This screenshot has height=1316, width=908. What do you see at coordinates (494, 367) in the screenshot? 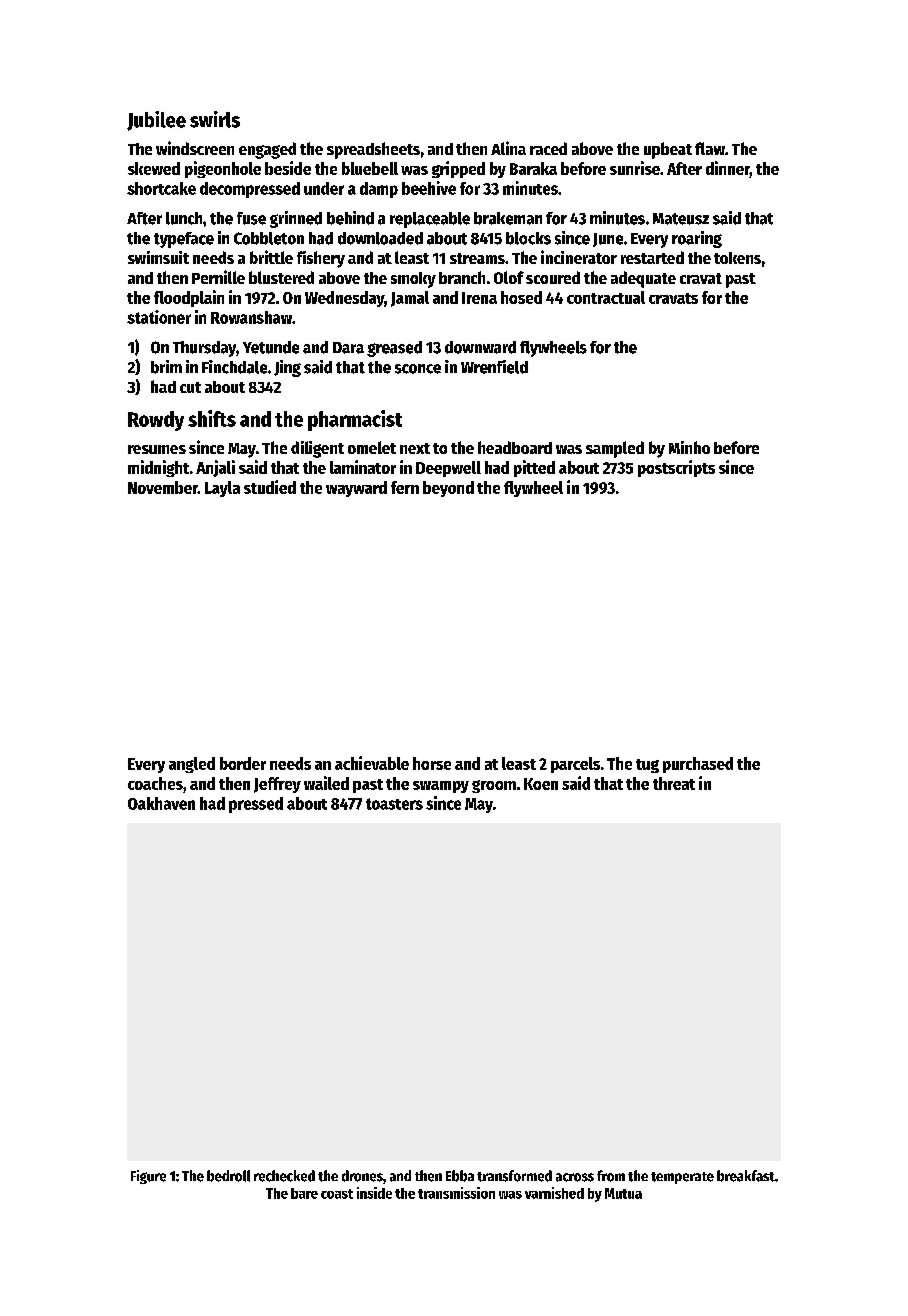
I see `Wrenfield` at bounding box center [494, 367].
